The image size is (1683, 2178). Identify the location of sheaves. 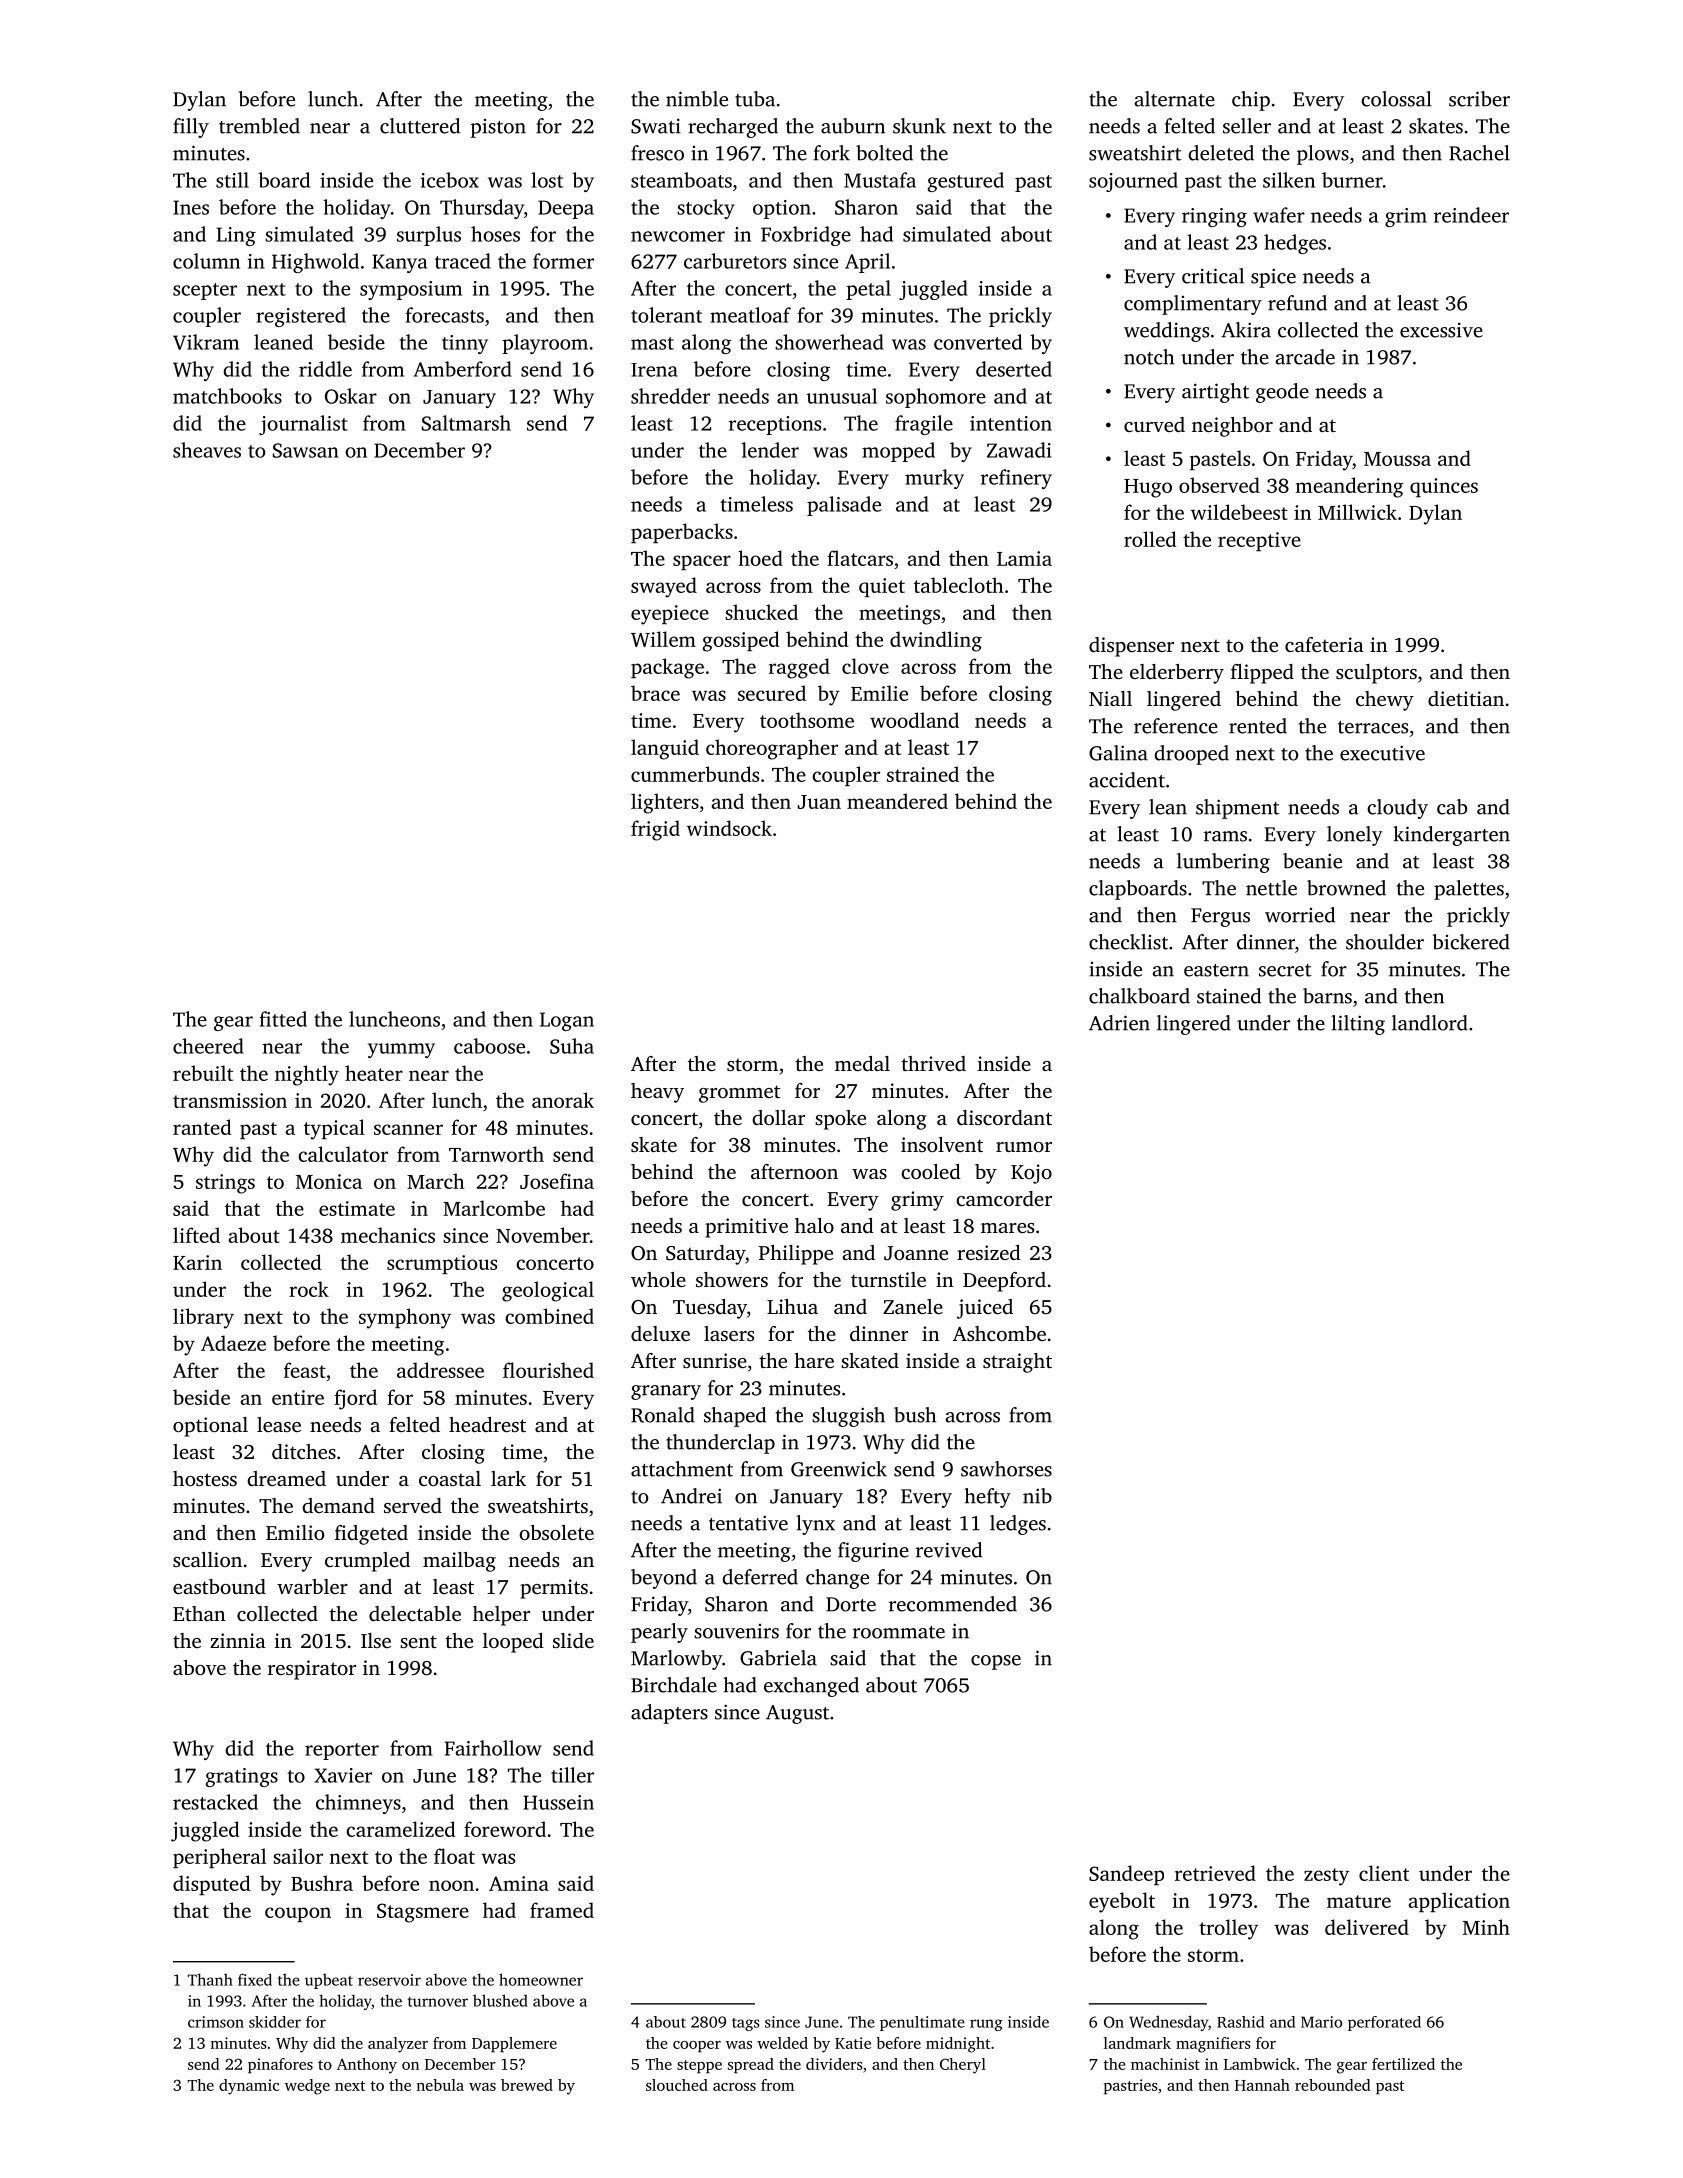
(207, 450).
